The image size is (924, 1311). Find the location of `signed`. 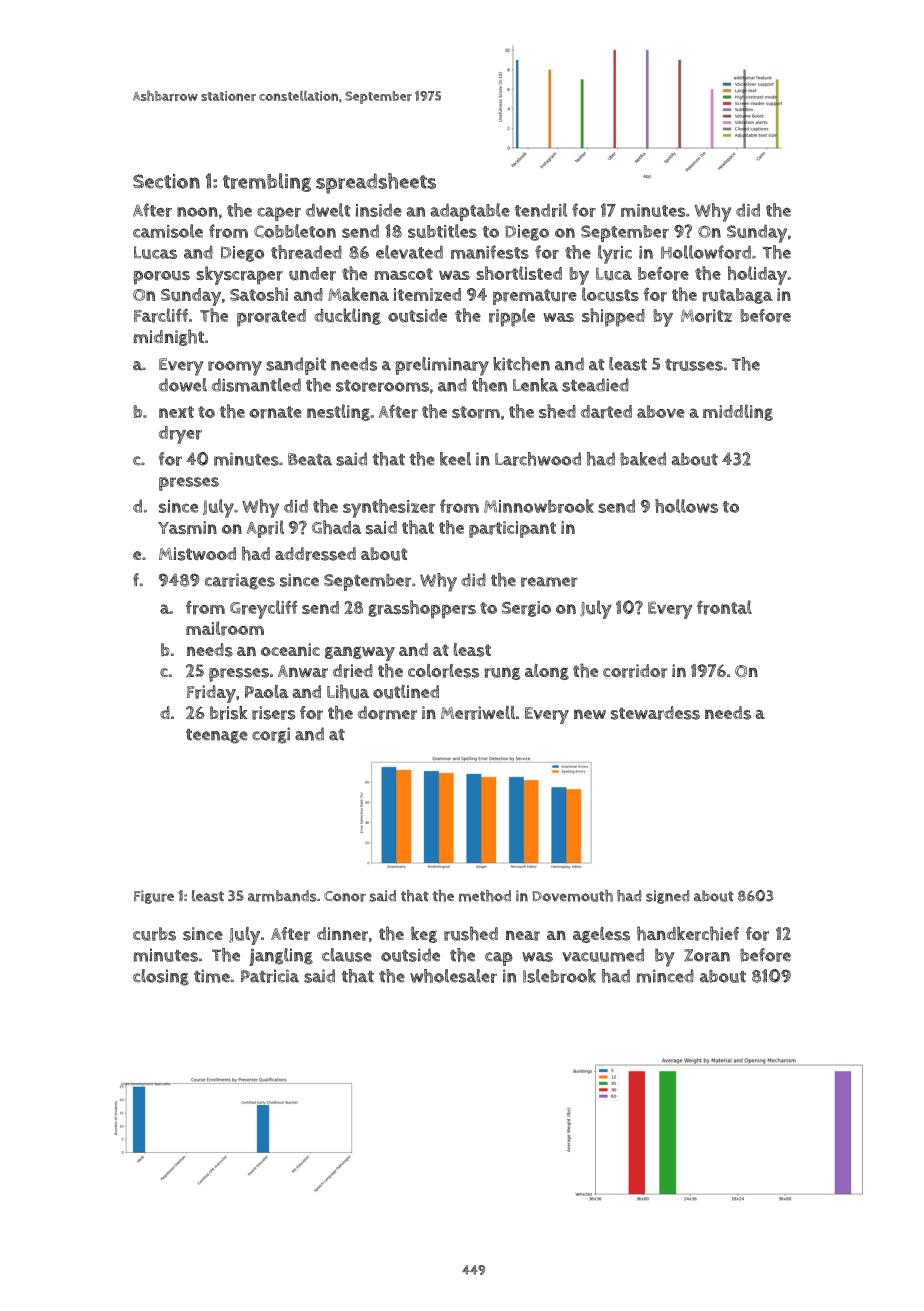

signed is located at coordinates (668, 897).
